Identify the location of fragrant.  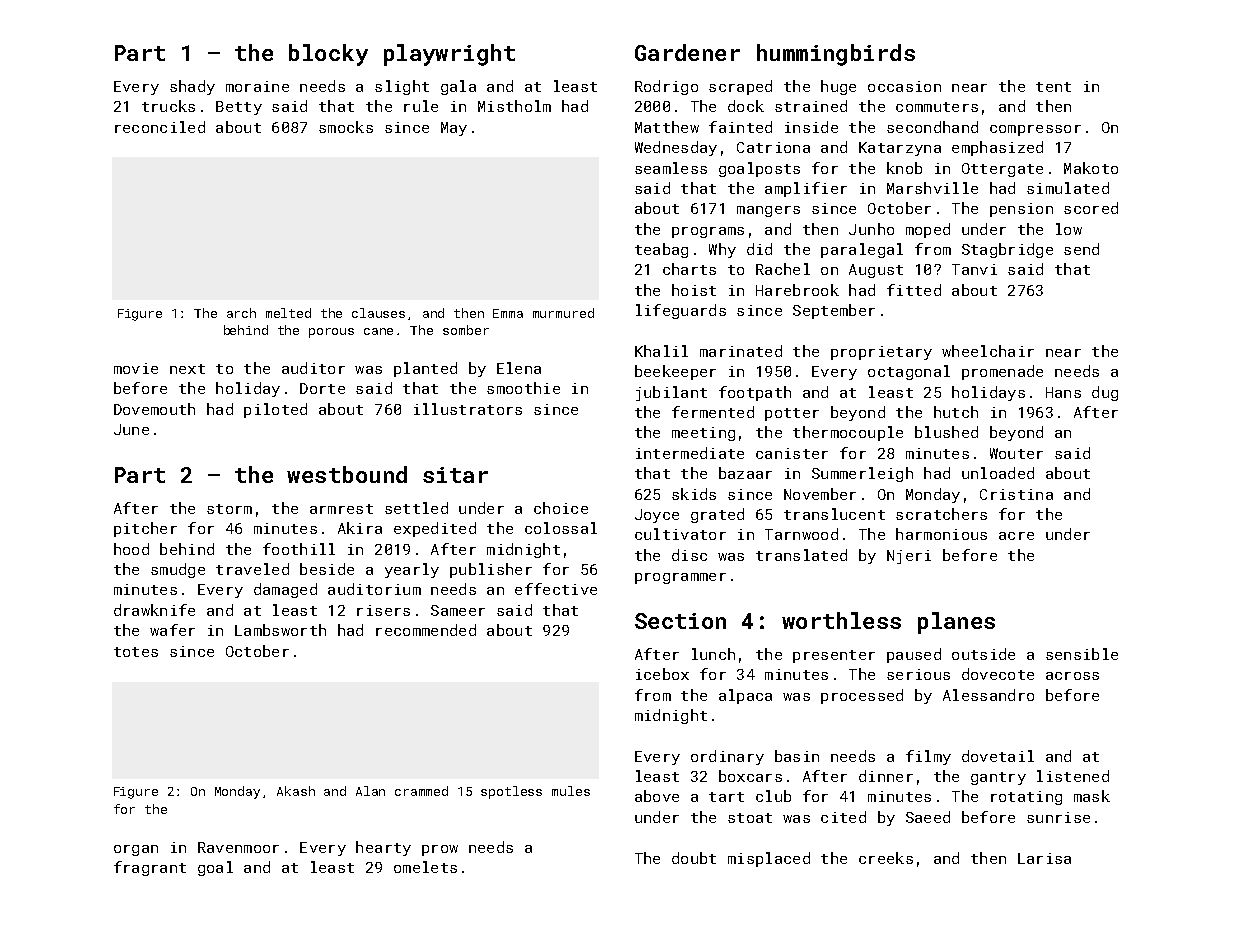
(150, 868).
